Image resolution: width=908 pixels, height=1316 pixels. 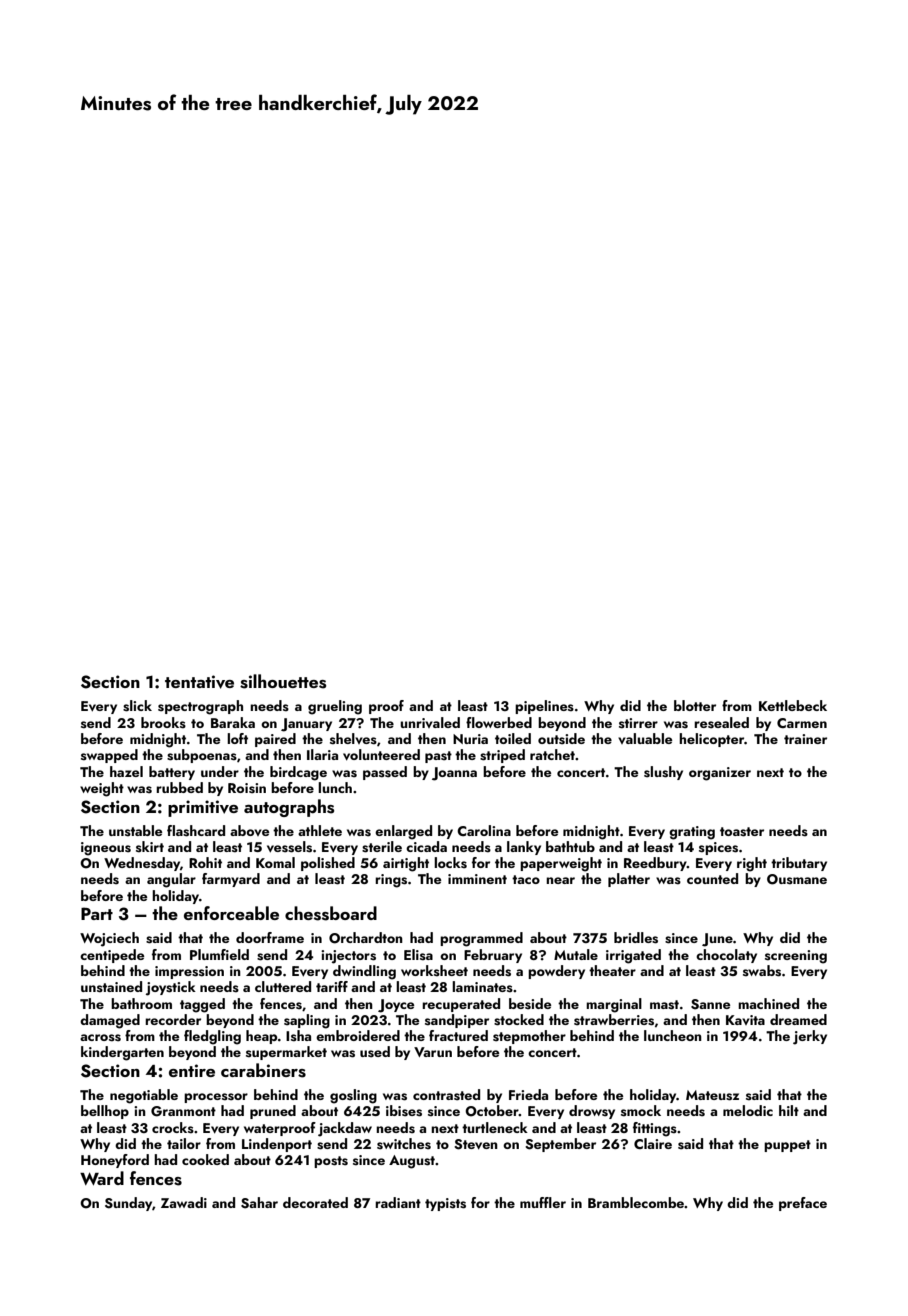 I want to click on Bramblecombe, so click(x=636, y=1202).
